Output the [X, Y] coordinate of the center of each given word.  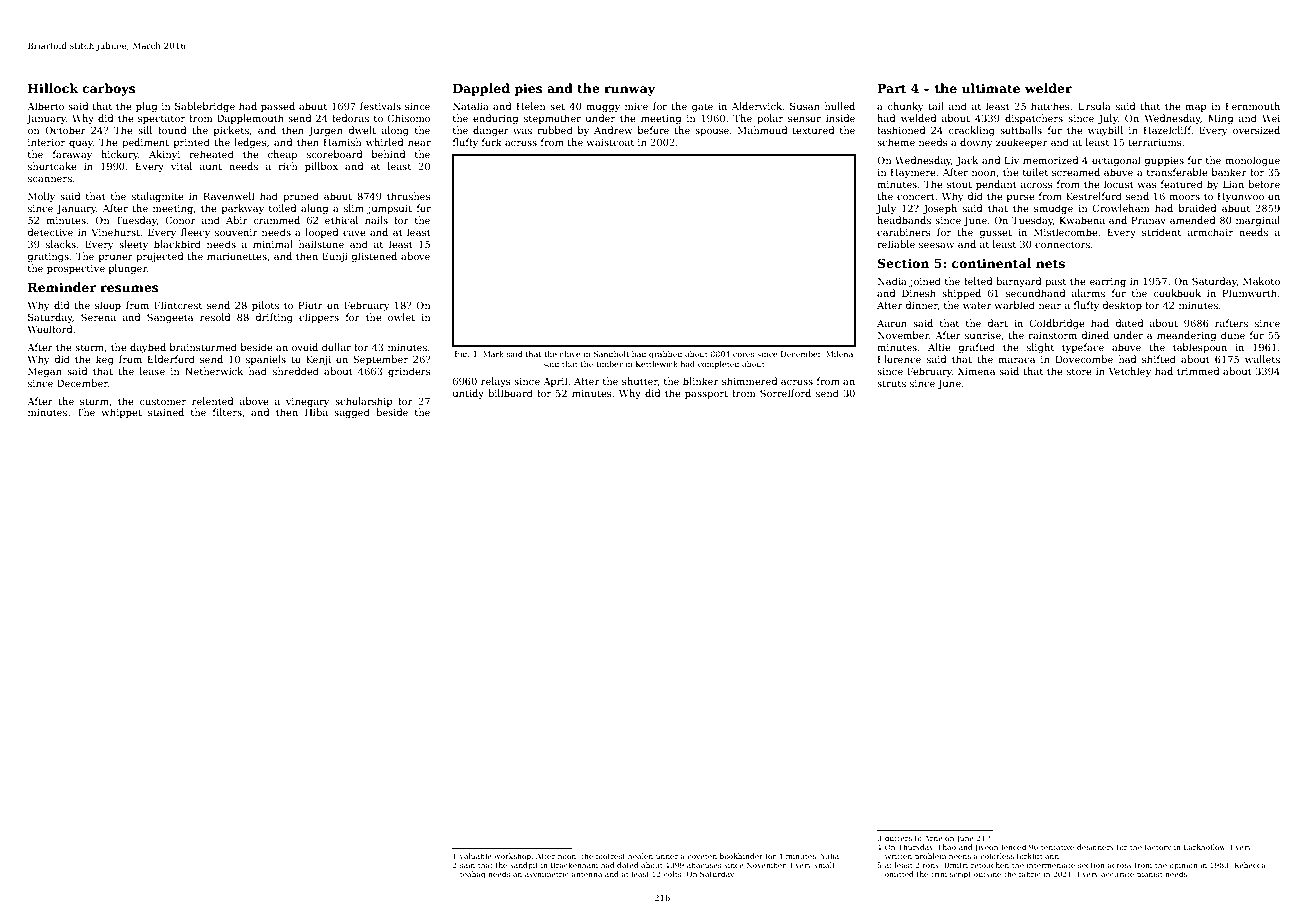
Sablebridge [205, 107]
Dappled [481, 89]
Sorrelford [785, 393]
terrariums [1155, 142]
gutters [898, 839]
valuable [476, 856]
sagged [352, 413]
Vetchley [1130, 372]
